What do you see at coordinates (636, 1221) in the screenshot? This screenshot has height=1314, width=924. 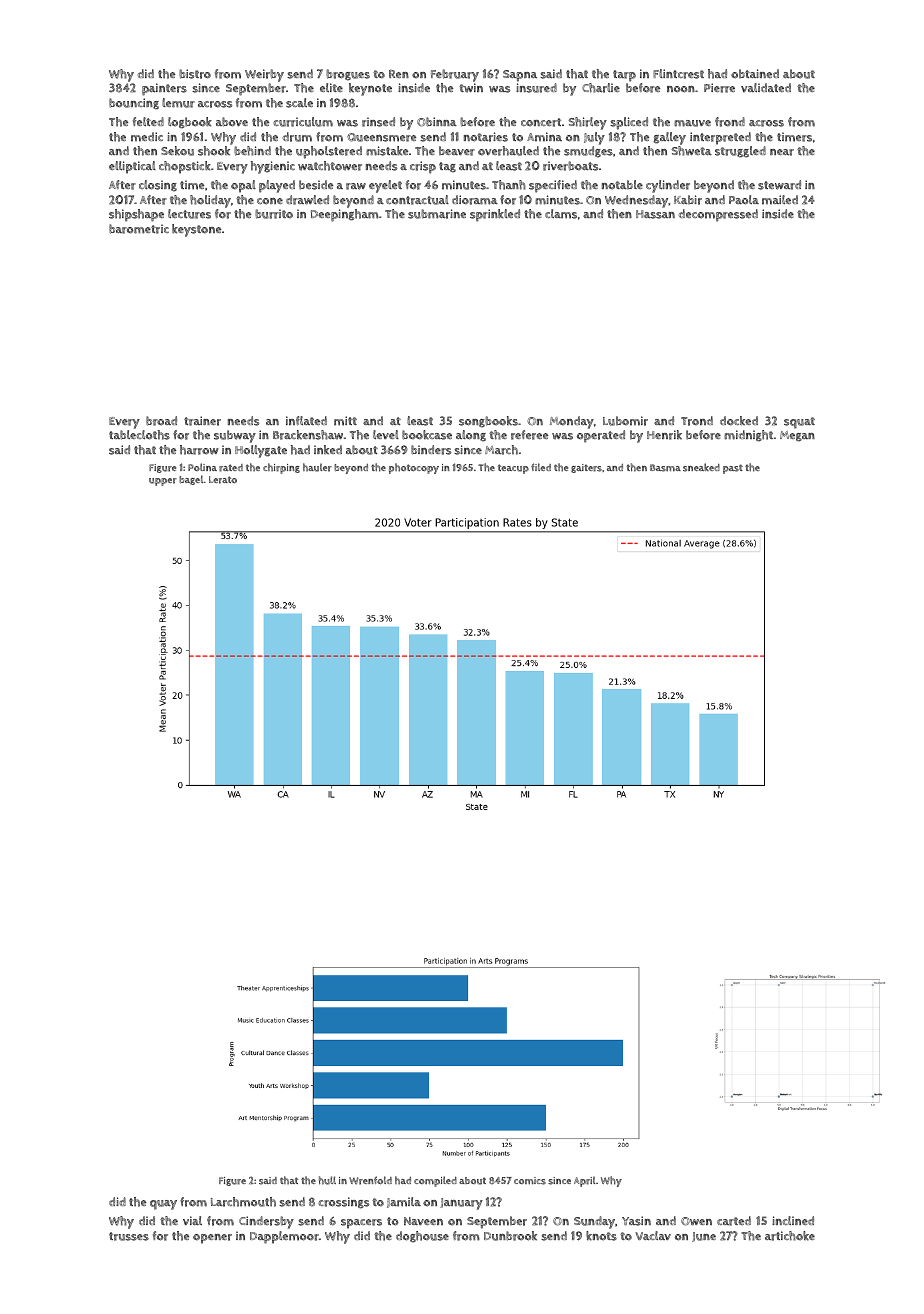 I see `Yasin` at bounding box center [636, 1221].
